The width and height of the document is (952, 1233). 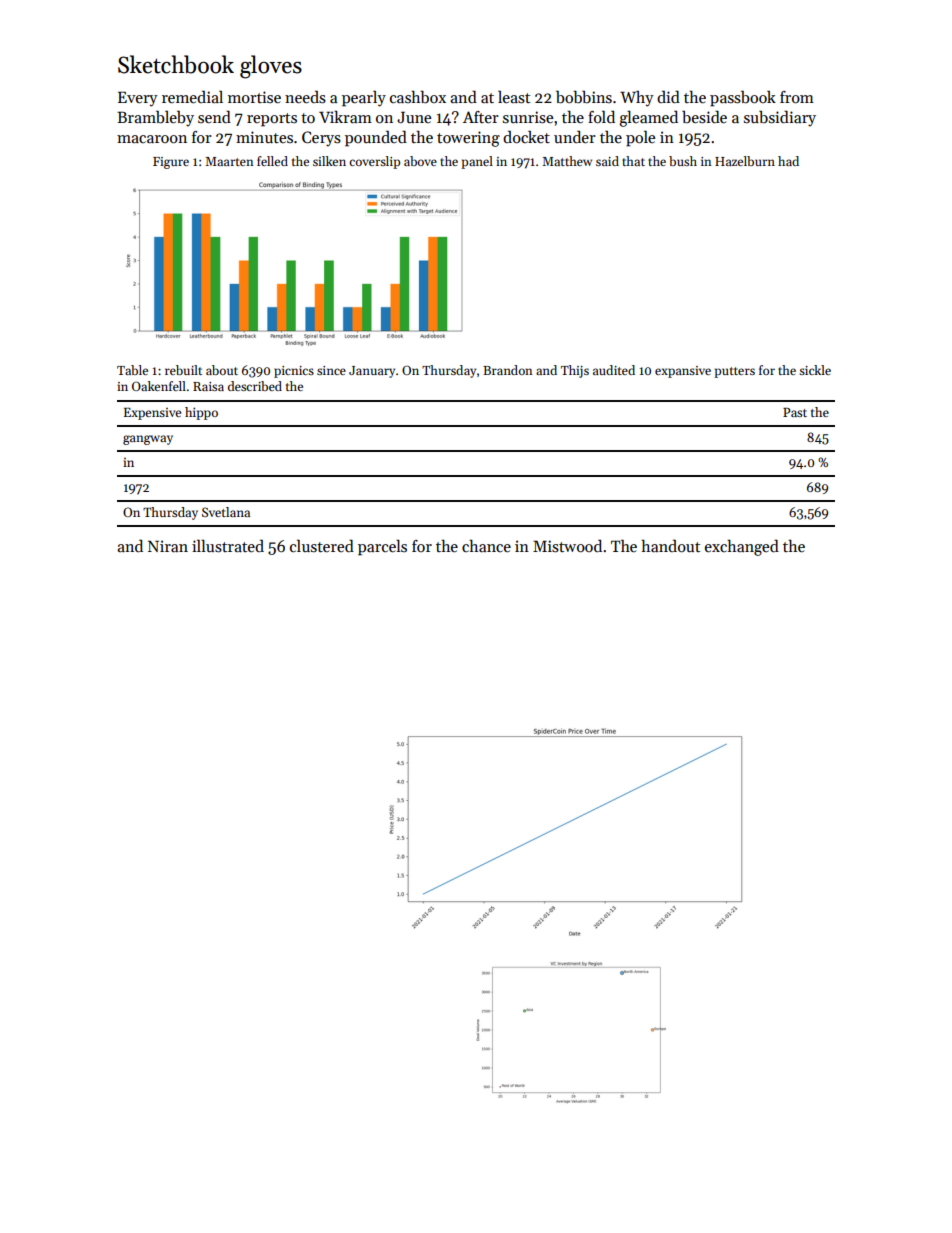 I want to click on pole, so click(x=640, y=139).
